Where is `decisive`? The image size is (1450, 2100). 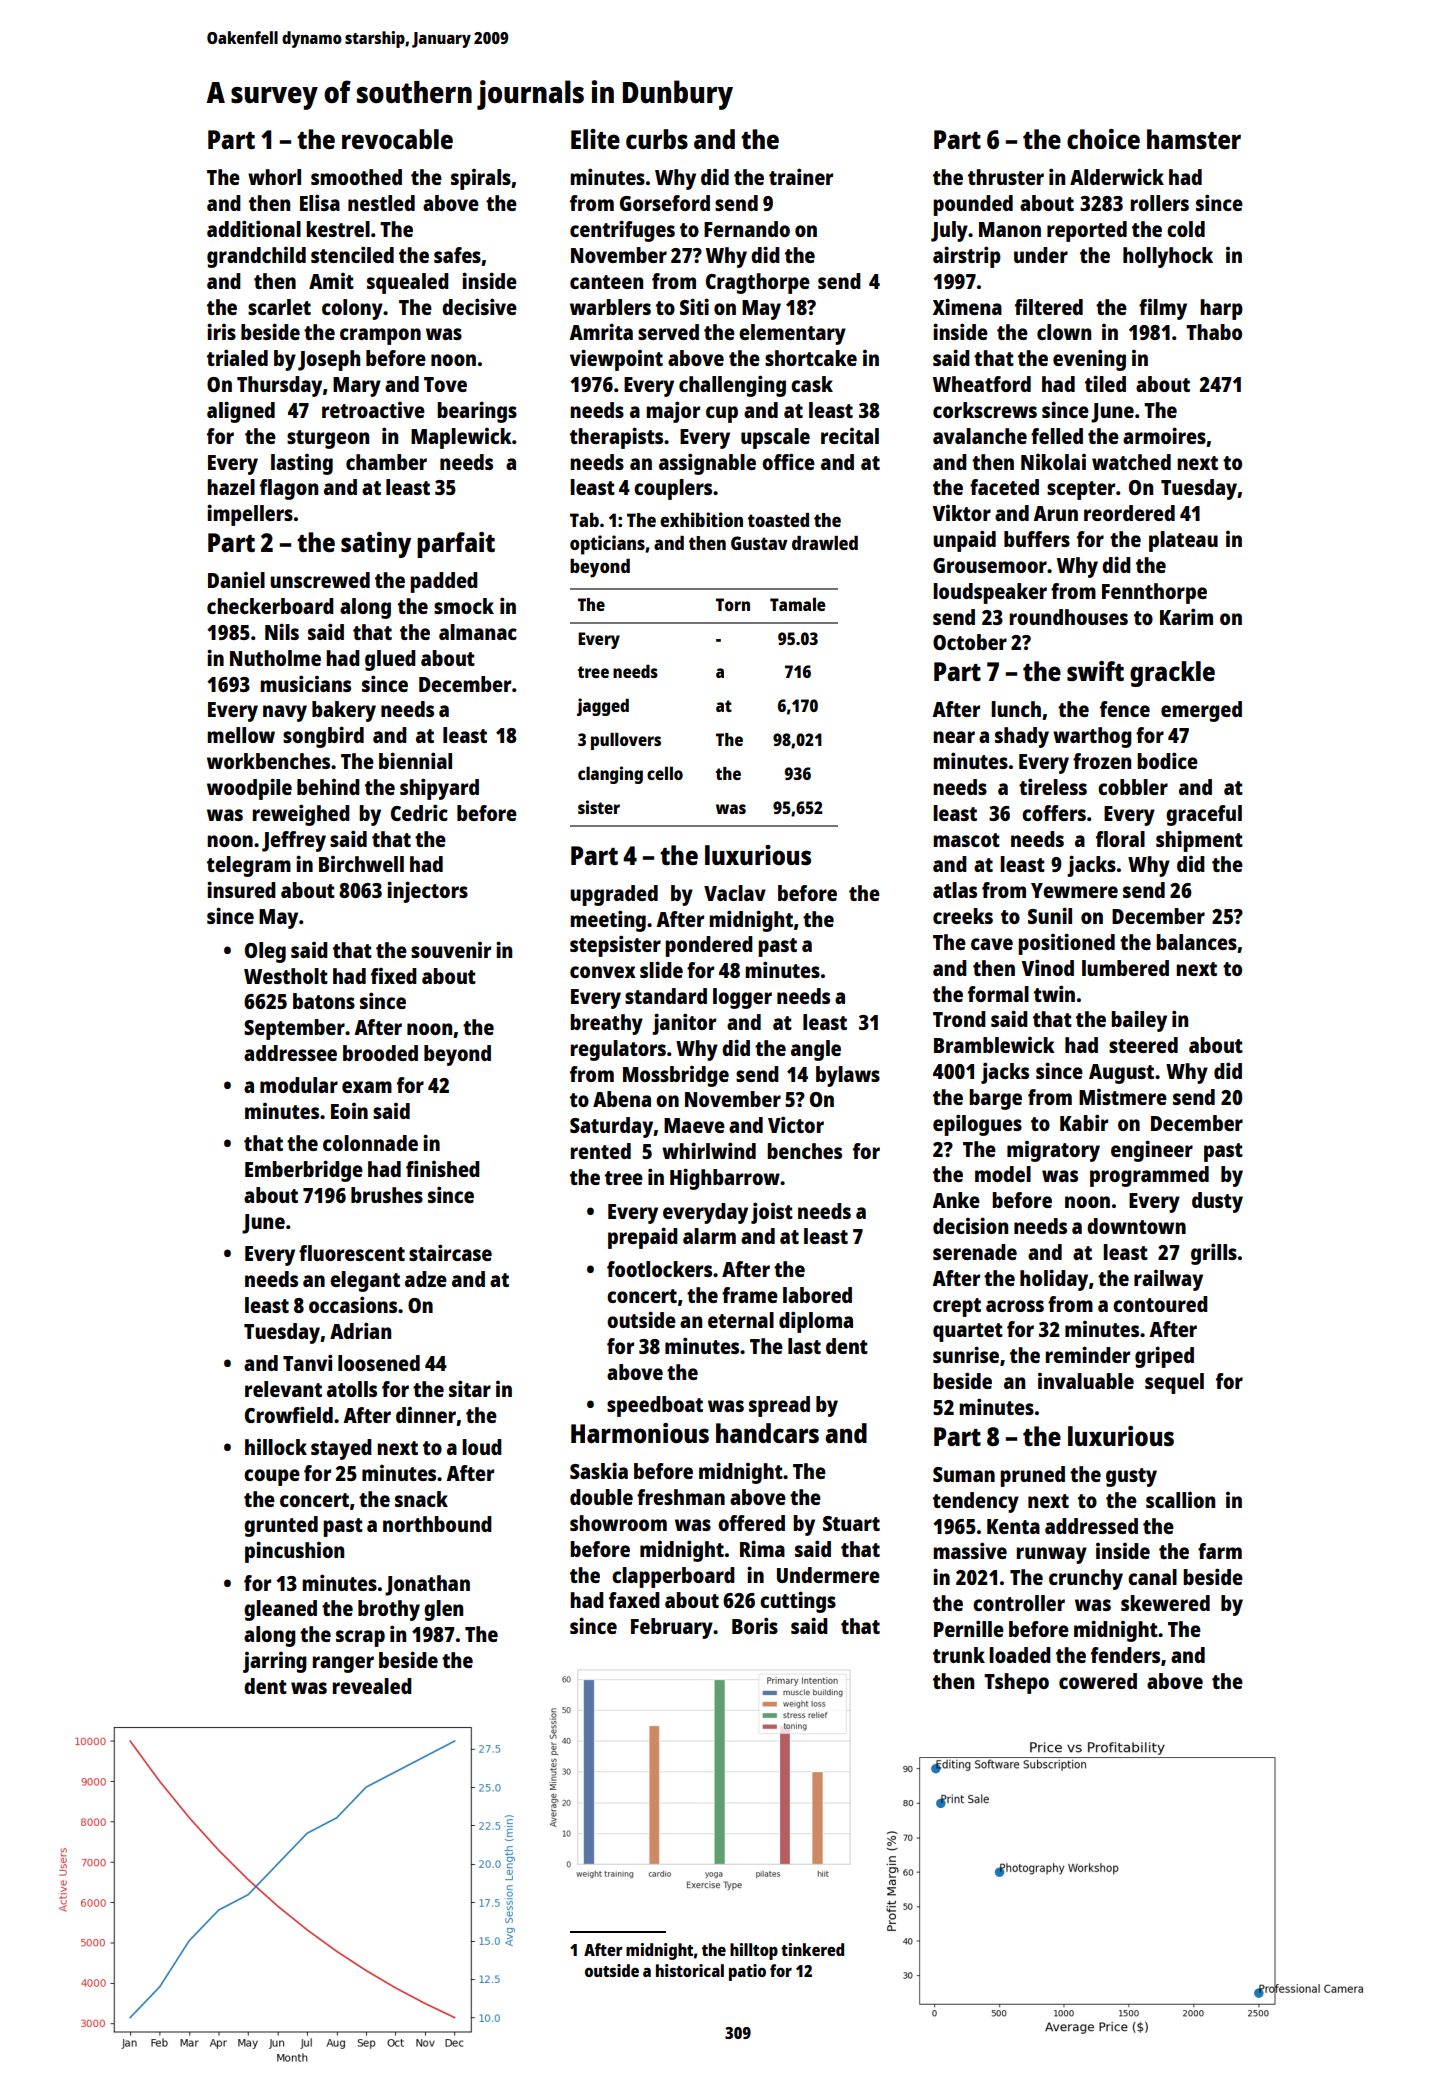 decisive is located at coordinates (479, 306).
